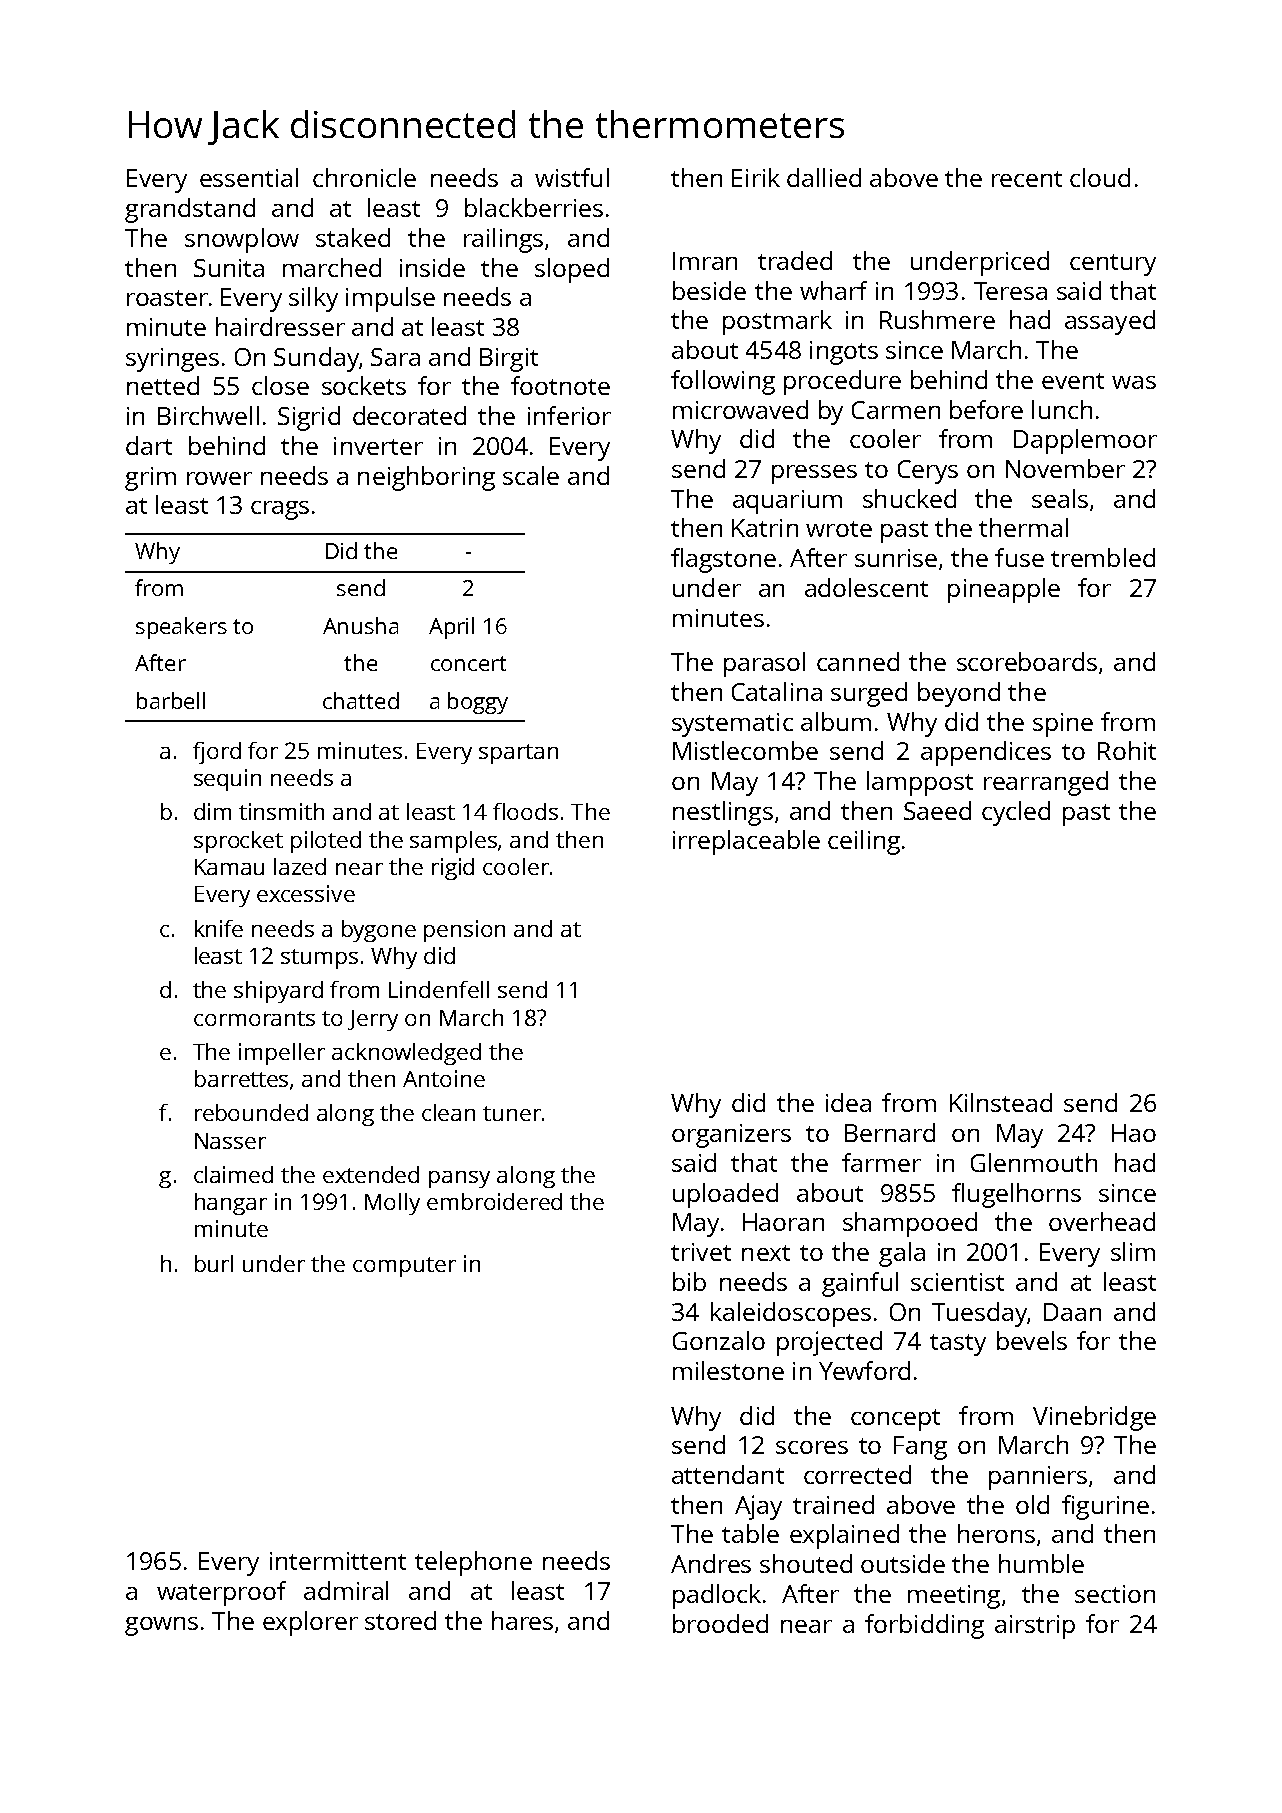 This screenshot has width=1282, height=1813. What do you see at coordinates (230, 1141) in the screenshot?
I see `Nasser` at bounding box center [230, 1141].
